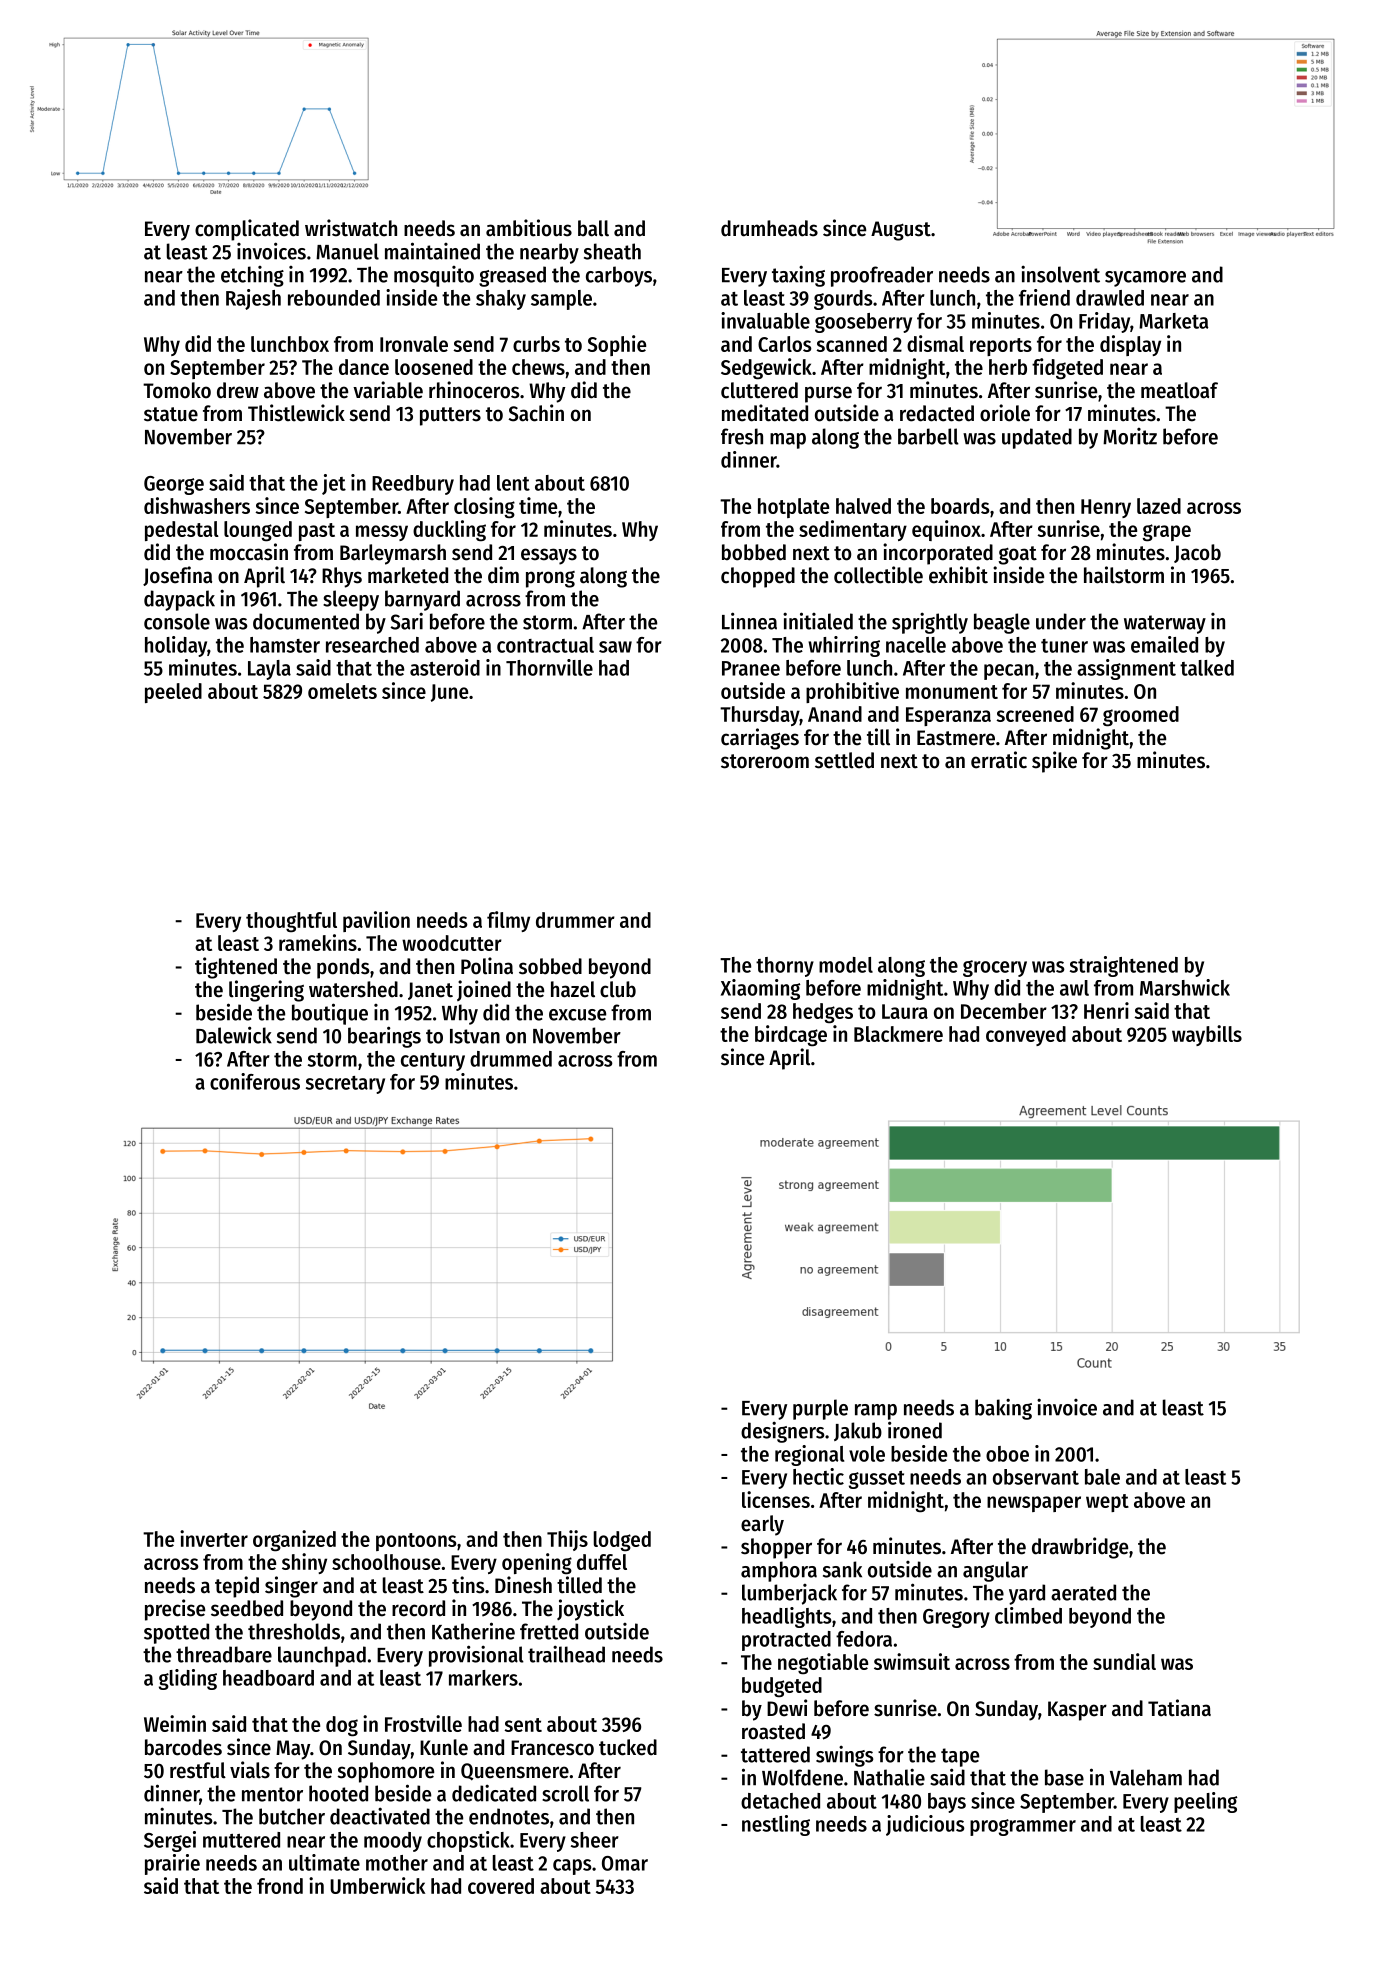 The image size is (1386, 1969). I want to click on baking, so click(1003, 1409).
